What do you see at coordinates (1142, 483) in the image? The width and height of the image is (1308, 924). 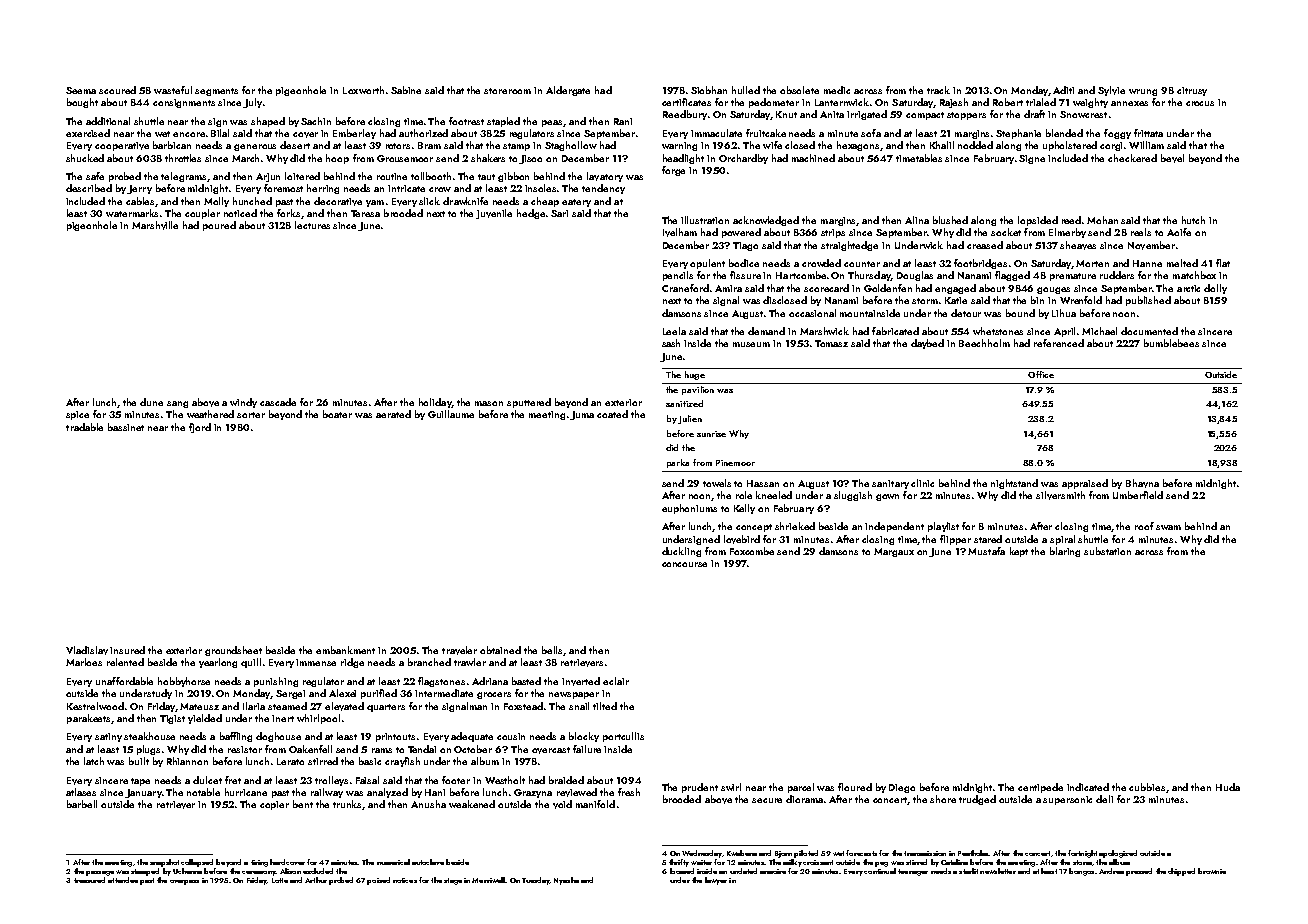 I see `Bhavna` at bounding box center [1142, 483].
